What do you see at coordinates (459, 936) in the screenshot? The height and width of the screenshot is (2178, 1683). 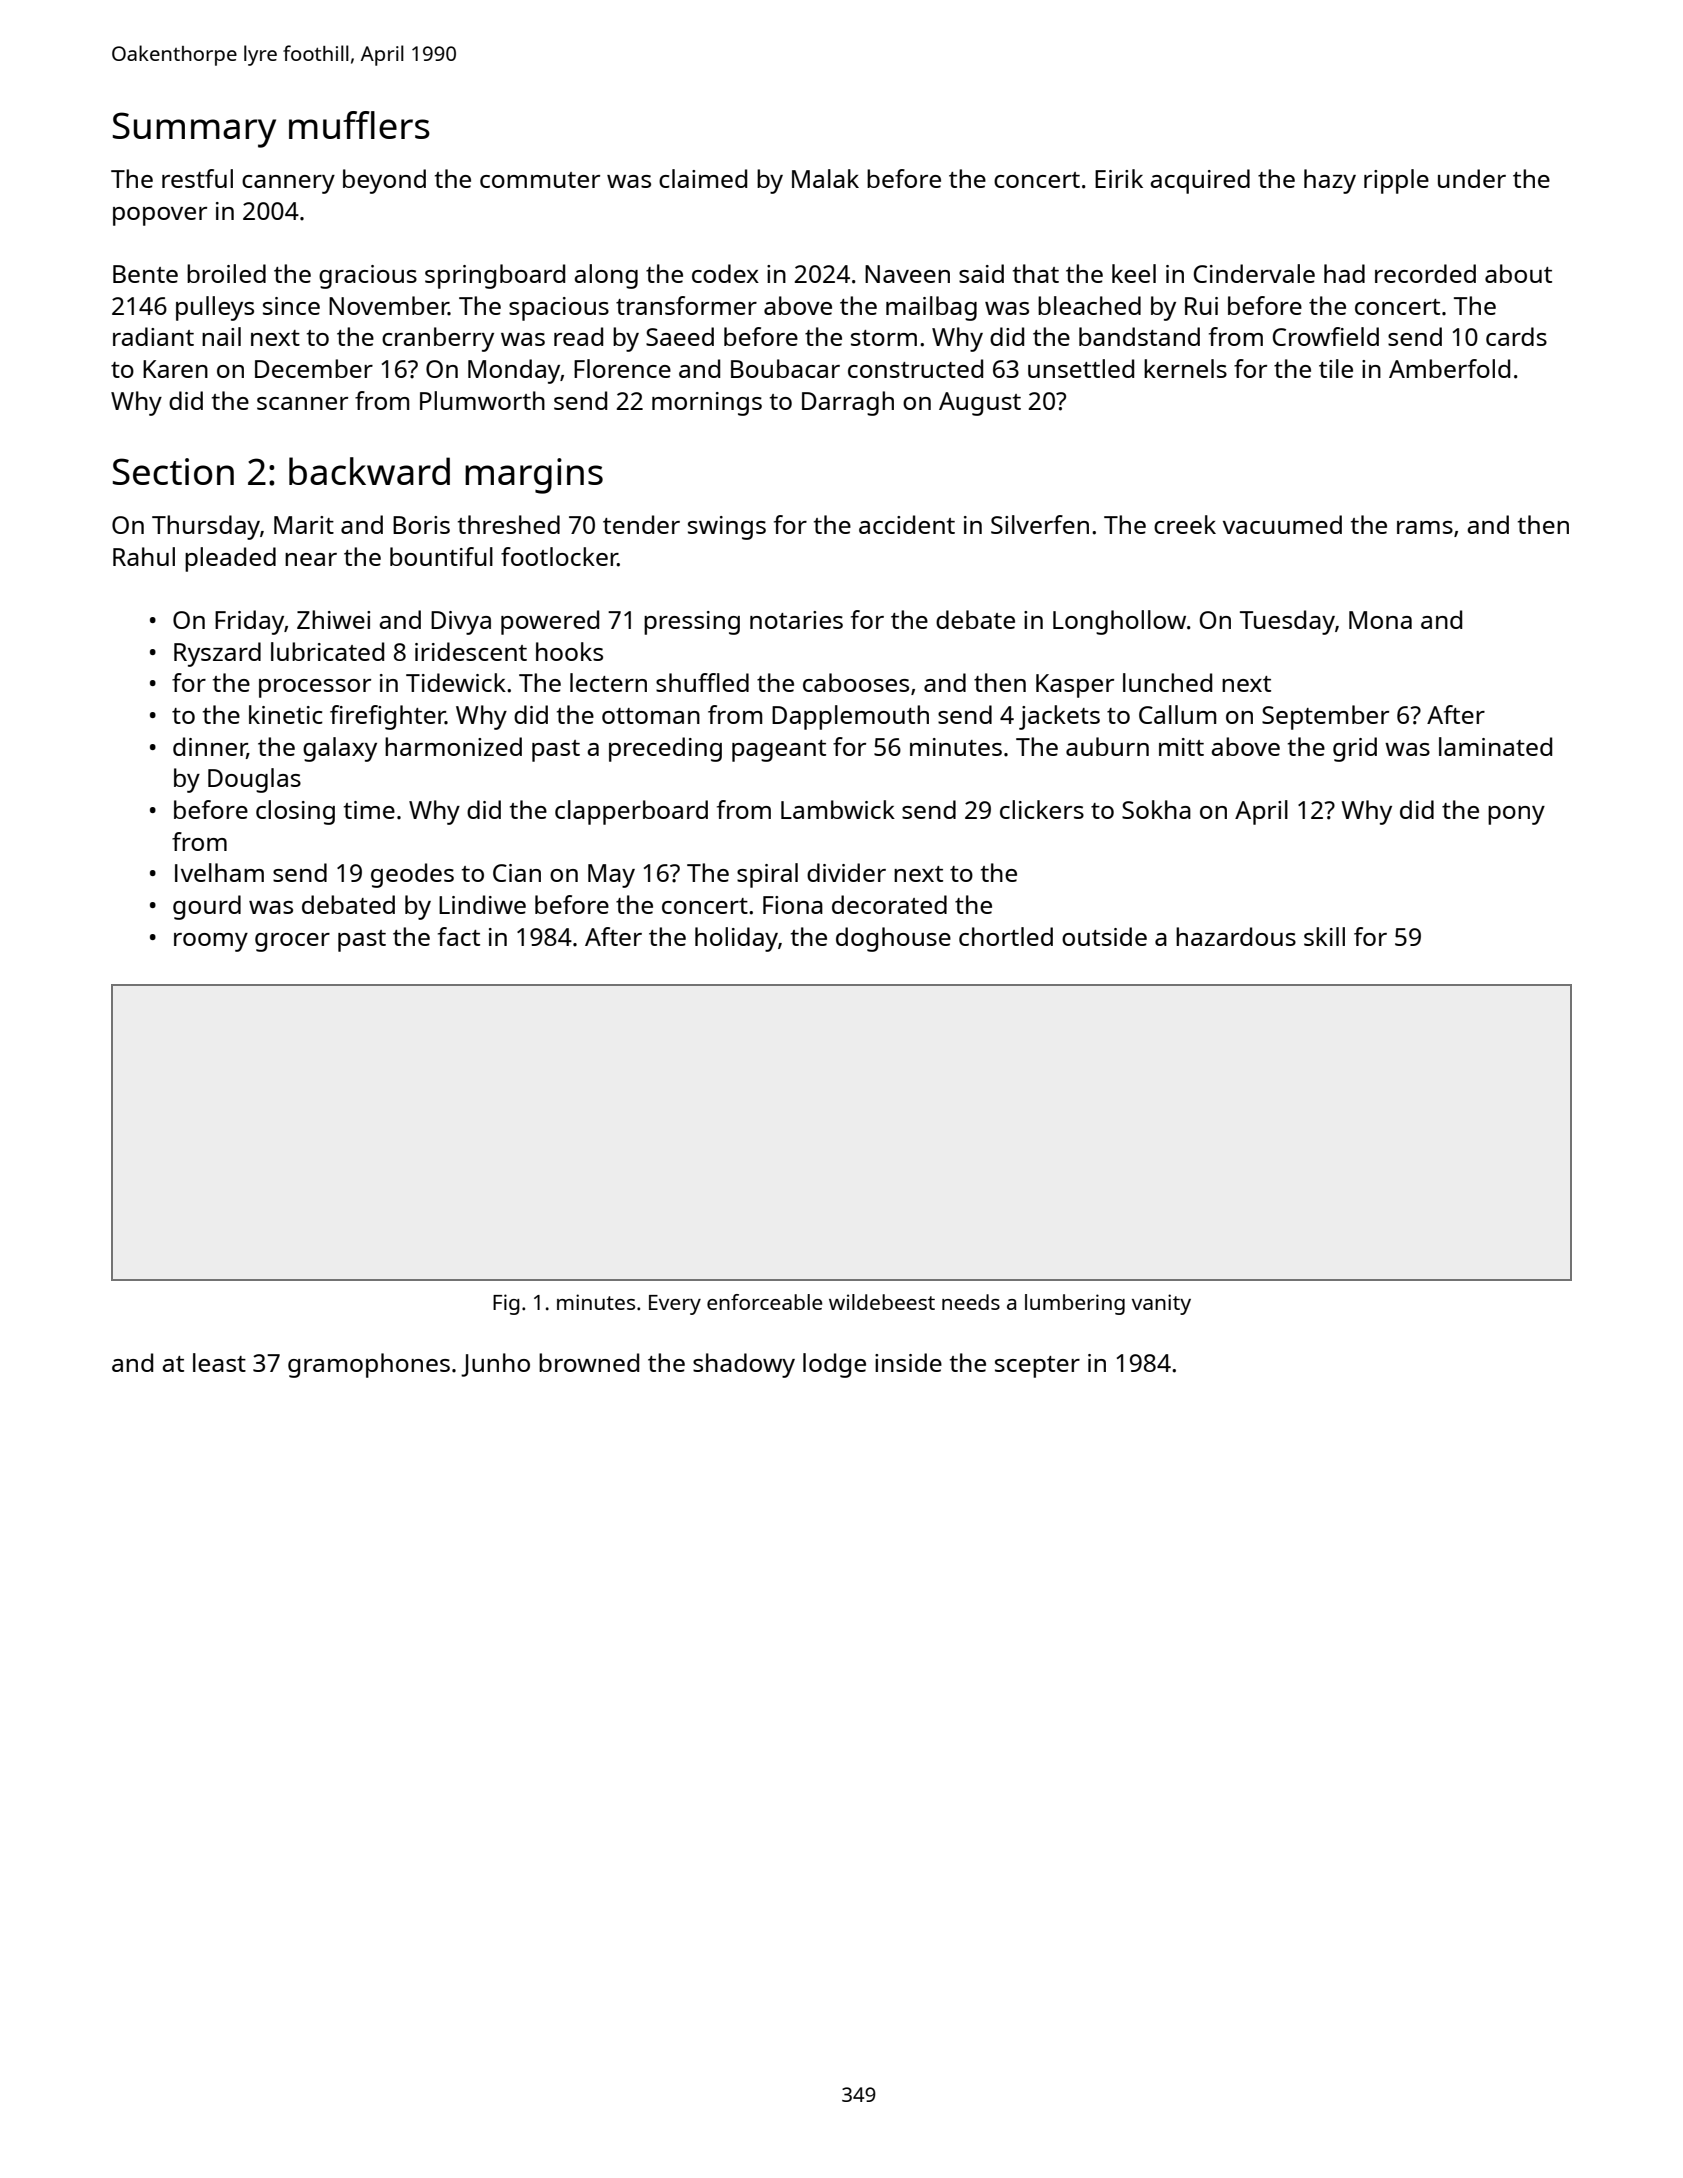 I see `fact` at bounding box center [459, 936].
